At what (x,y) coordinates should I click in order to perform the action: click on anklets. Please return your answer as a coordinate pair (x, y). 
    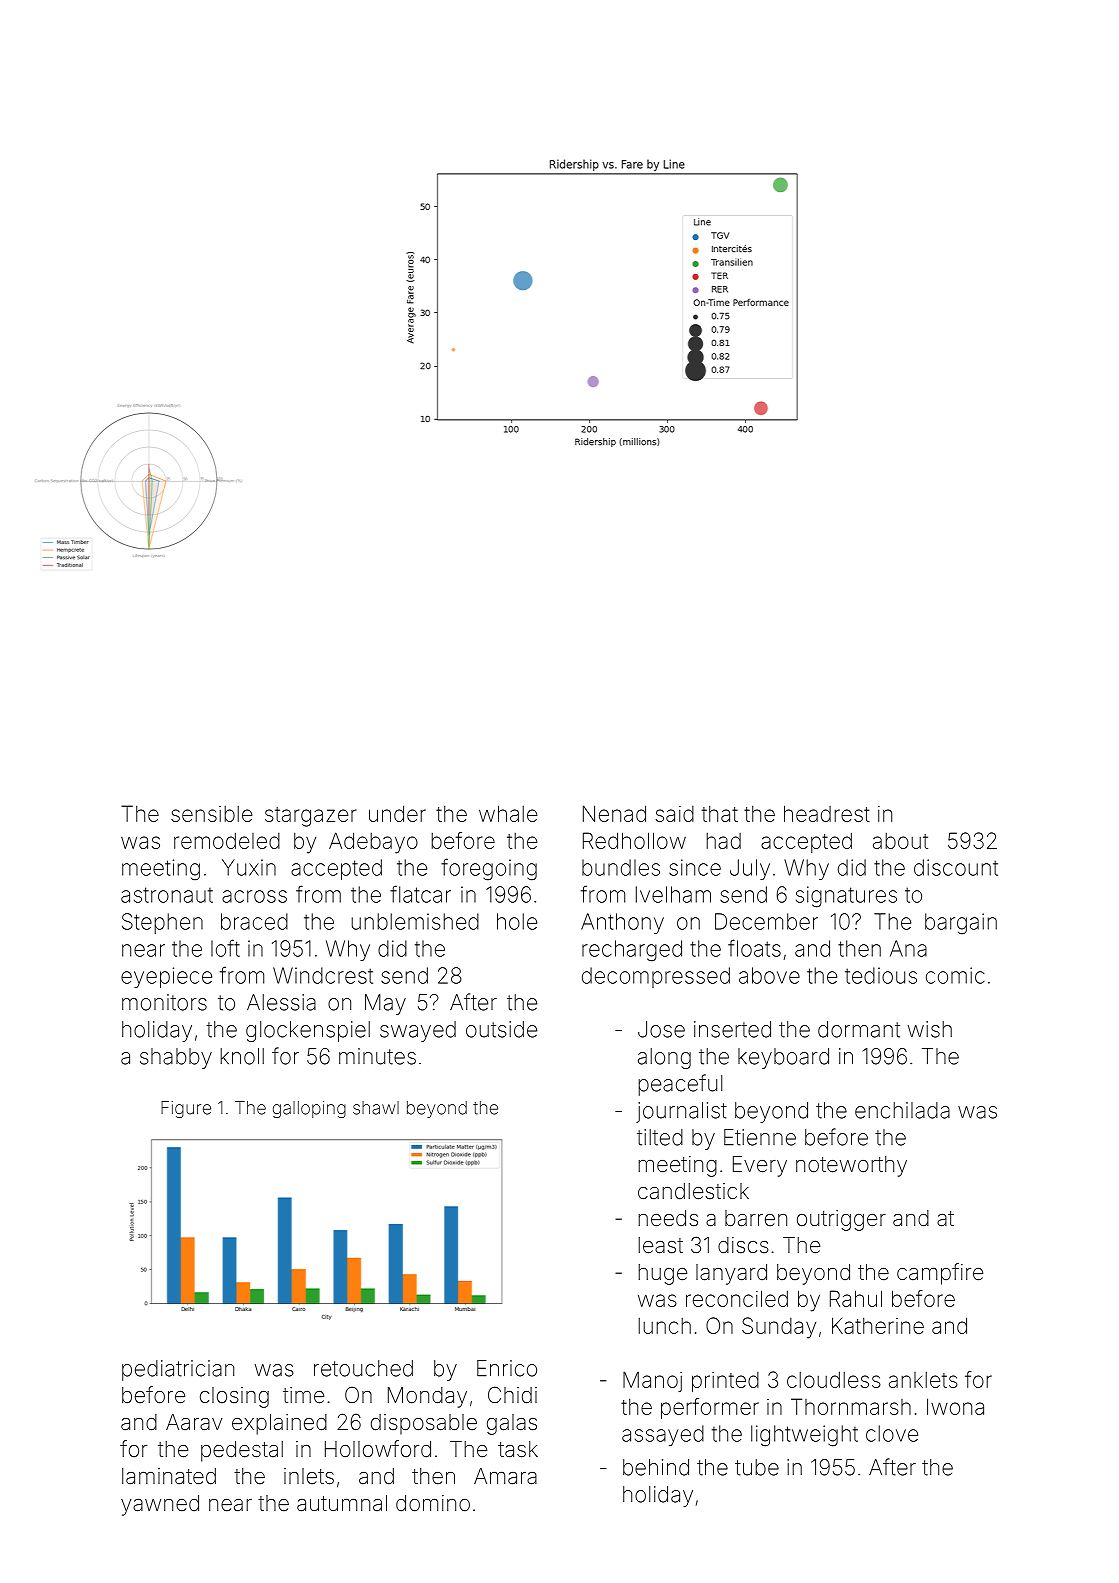
    Looking at the image, I should click on (923, 1380).
